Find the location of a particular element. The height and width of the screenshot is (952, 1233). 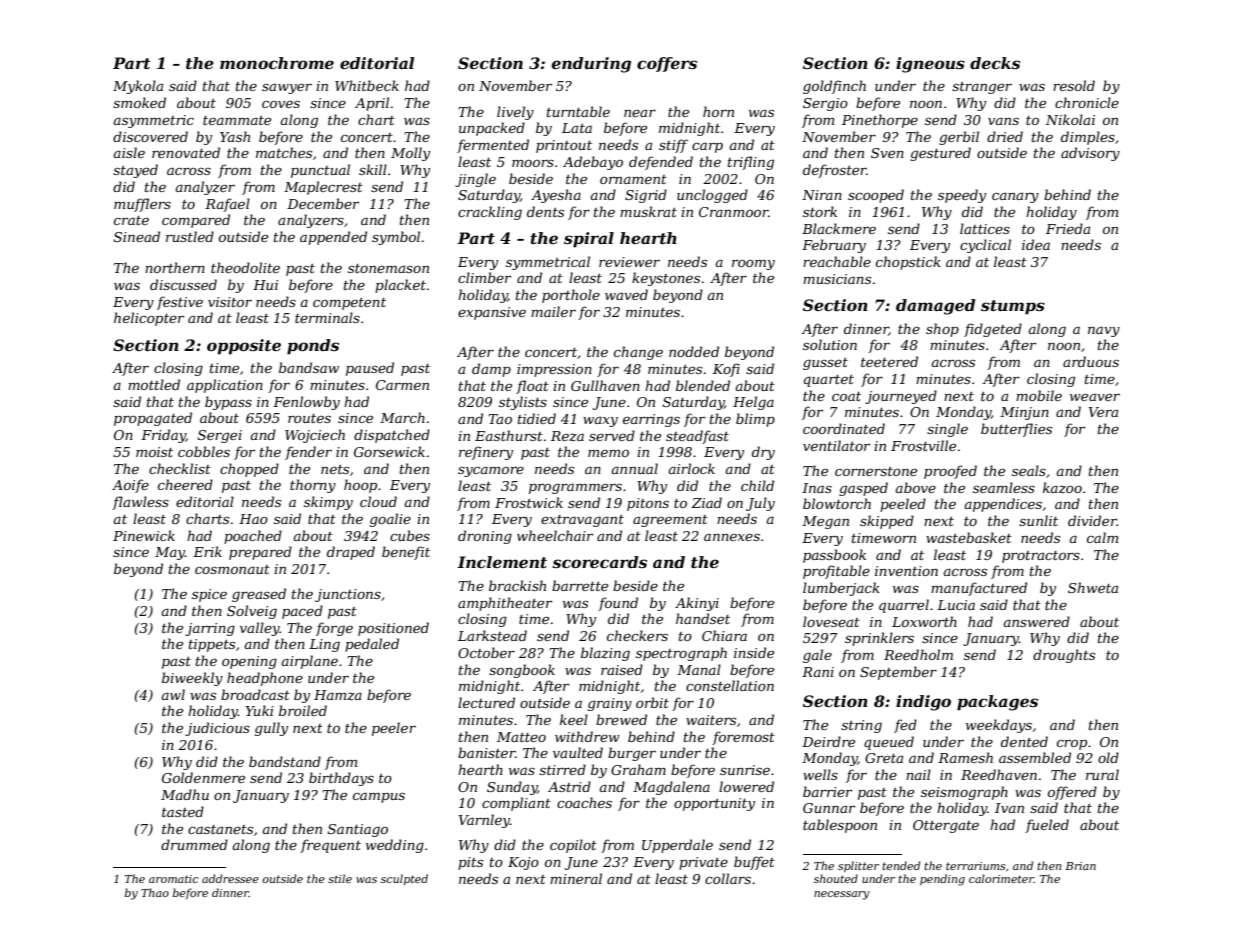

resold is located at coordinates (1074, 85).
